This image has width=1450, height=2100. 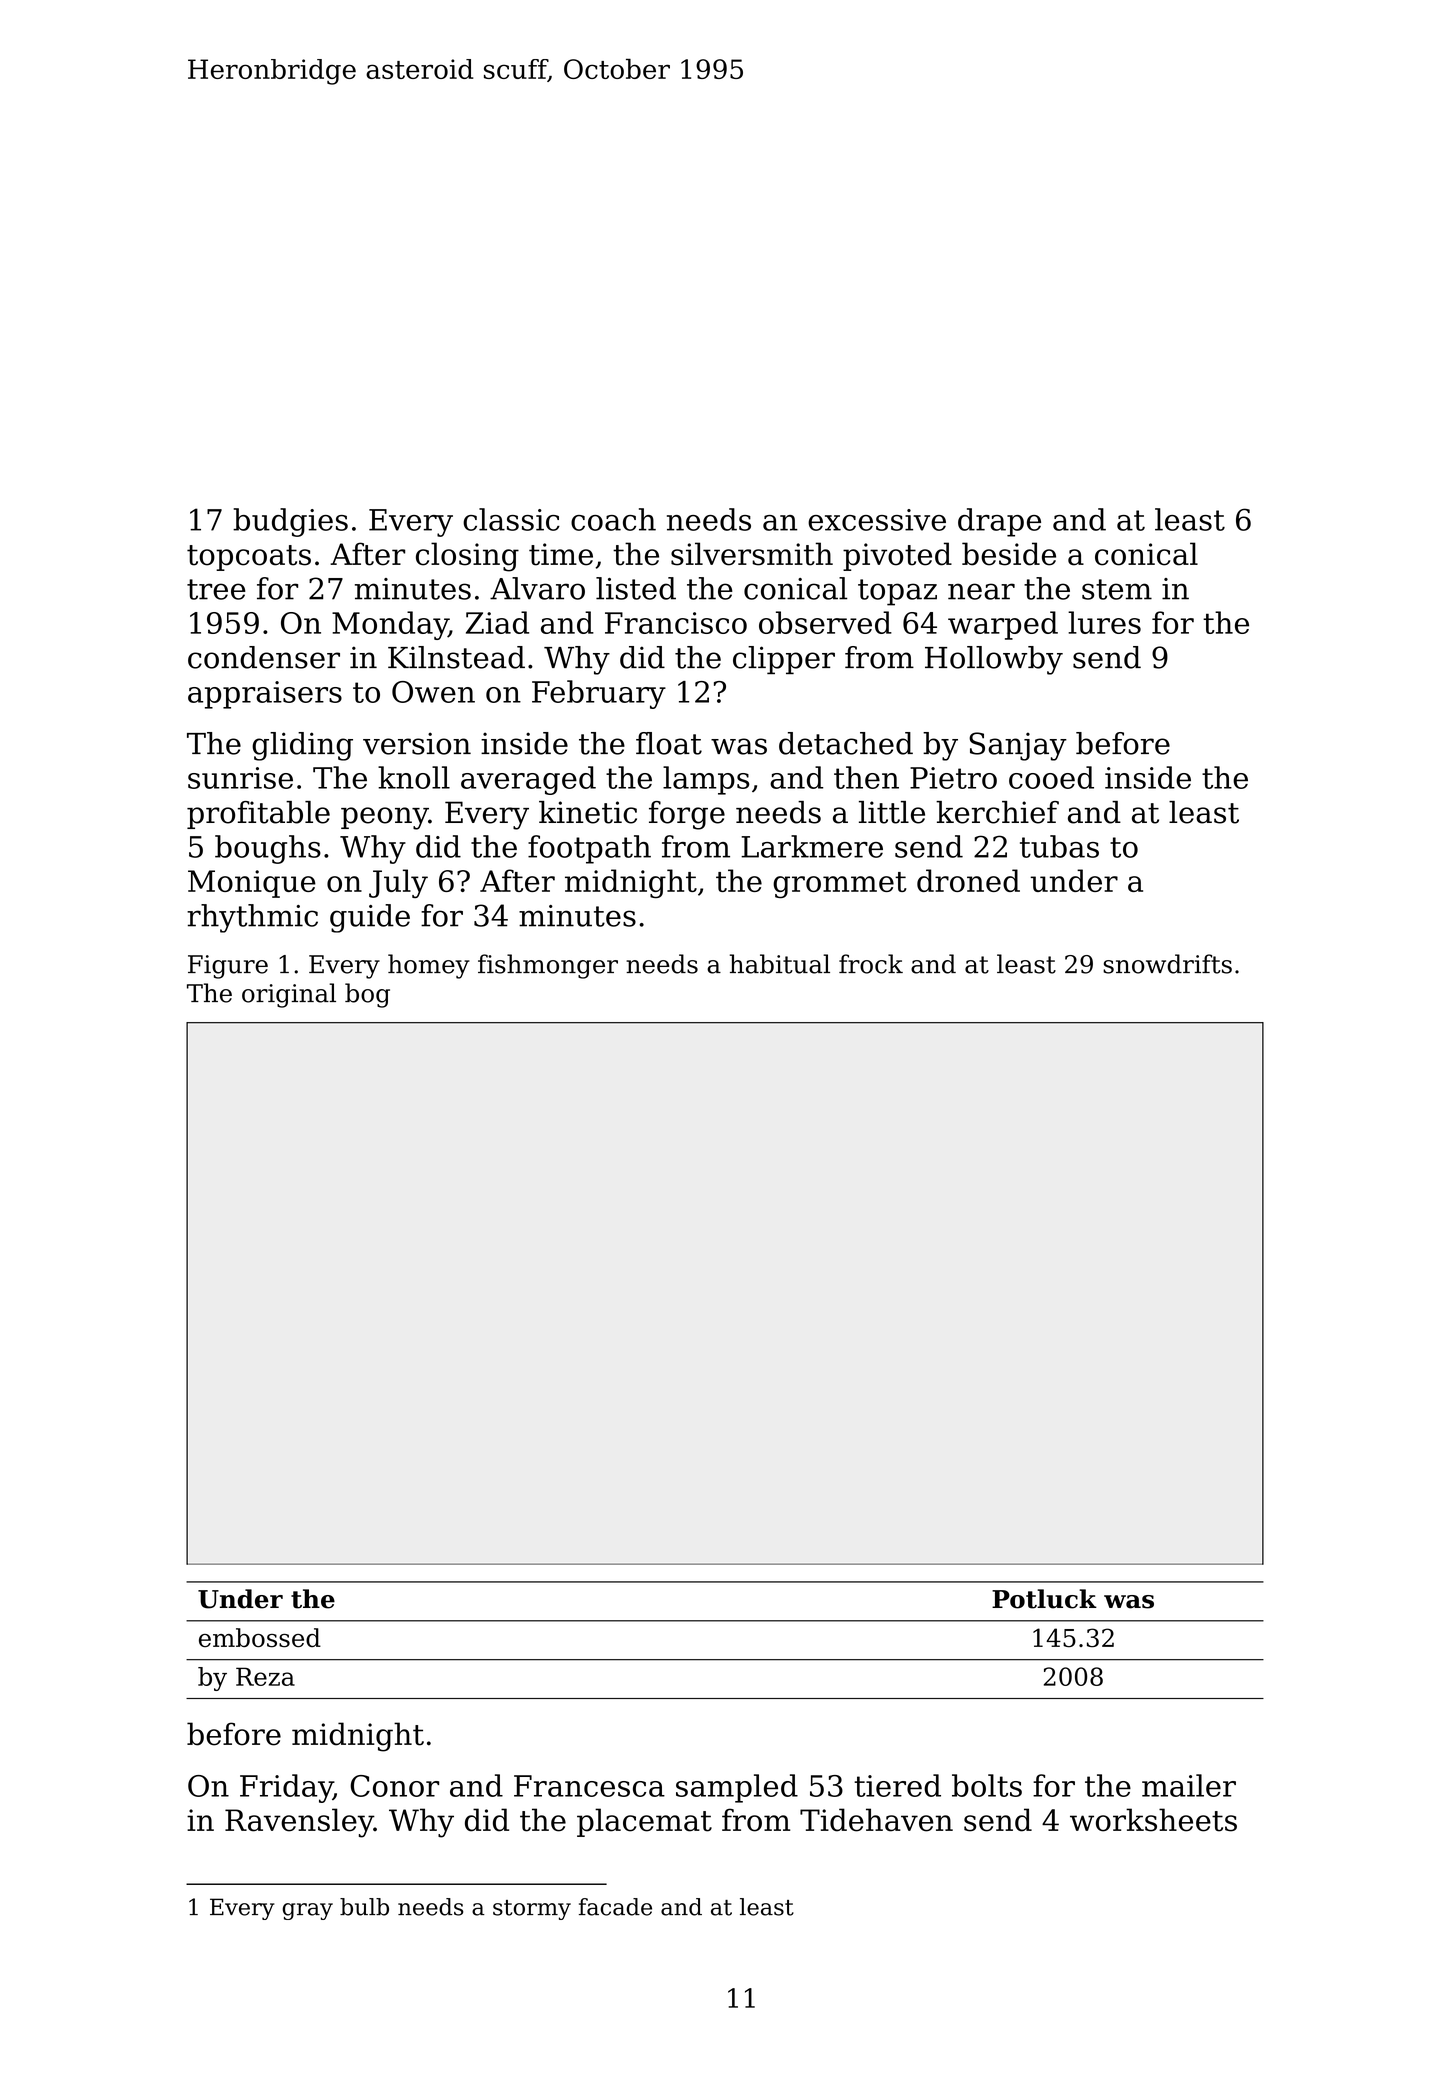 I want to click on kerchief, so click(x=997, y=812).
